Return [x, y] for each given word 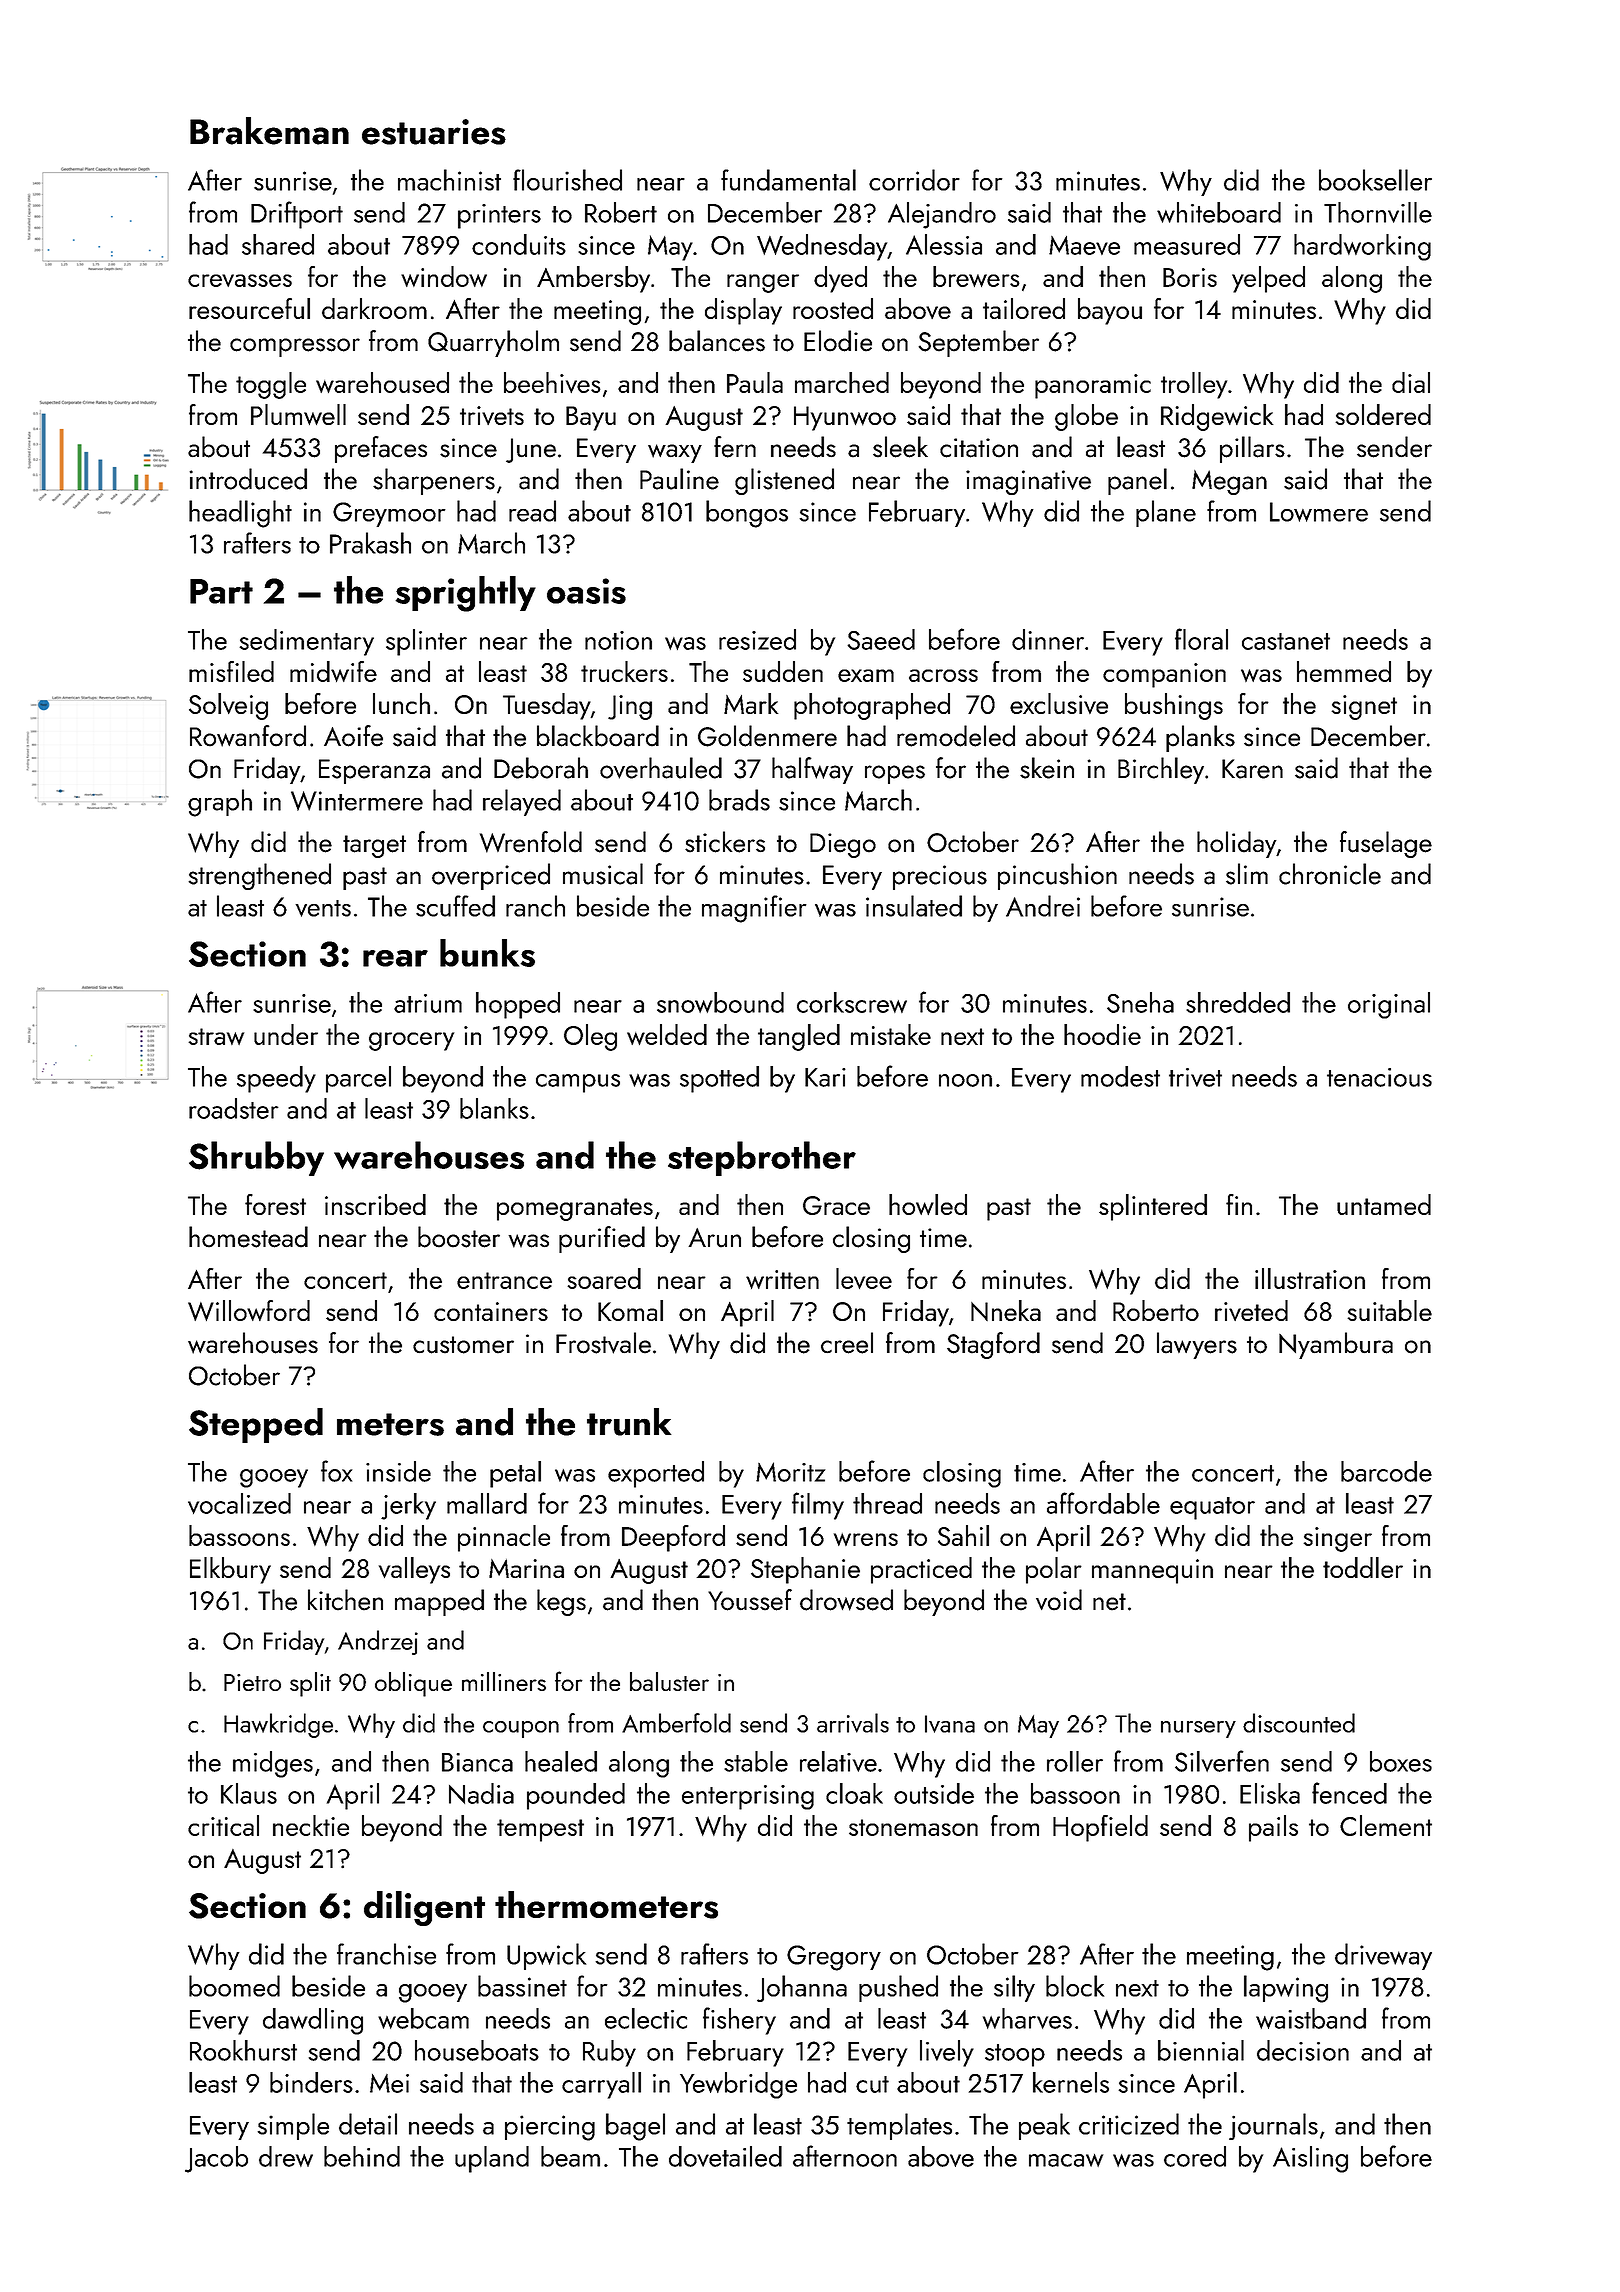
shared [278, 244]
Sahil [963, 1535]
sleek [900, 447]
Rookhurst [243, 2050]
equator [1212, 1508]
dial [1411, 382]
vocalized [239, 1503]
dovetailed [725, 2156]
